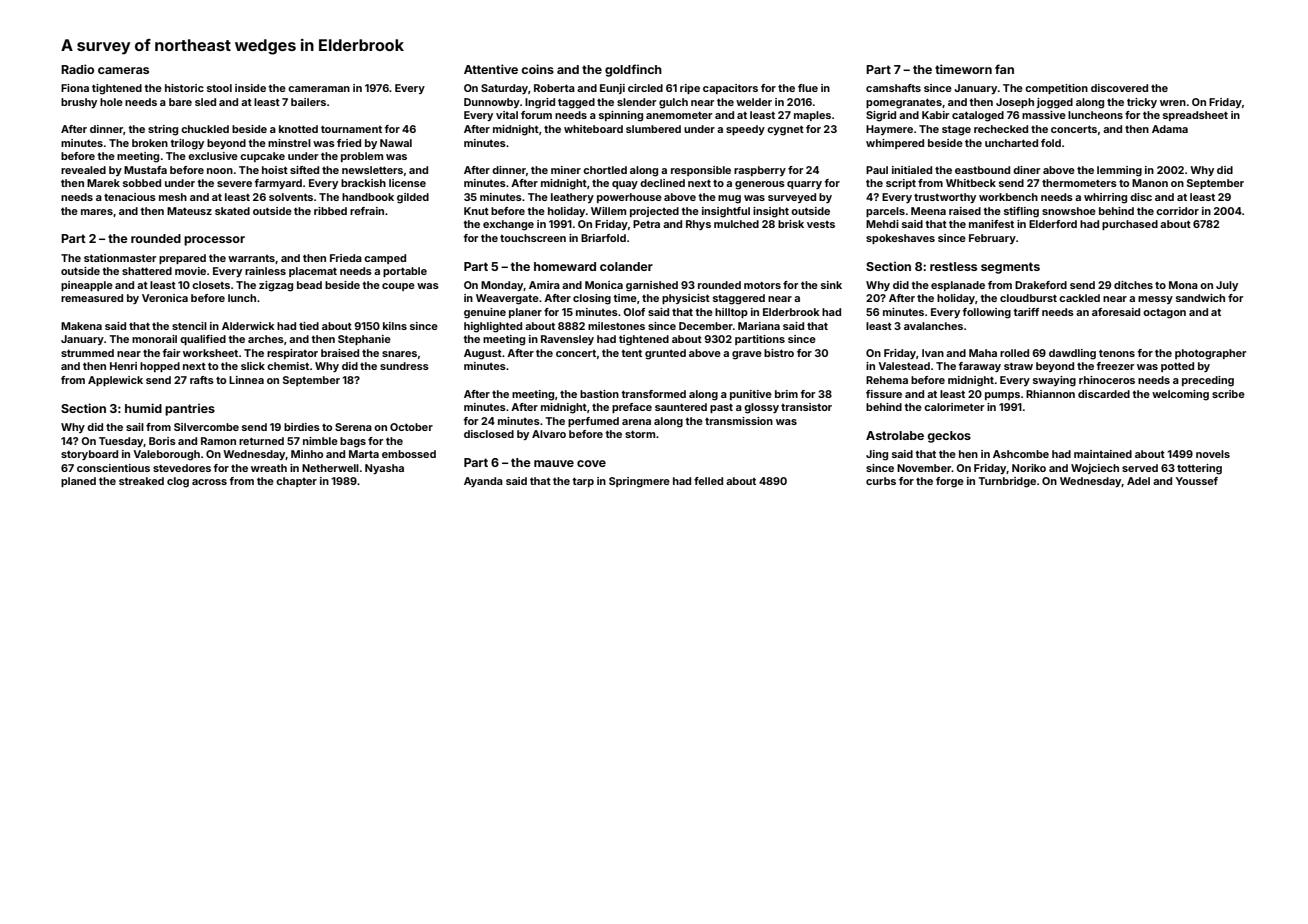 The width and height of the screenshot is (1308, 924). What do you see at coordinates (954, 407) in the screenshot?
I see `calorimeter` at bounding box center [954, 407].
